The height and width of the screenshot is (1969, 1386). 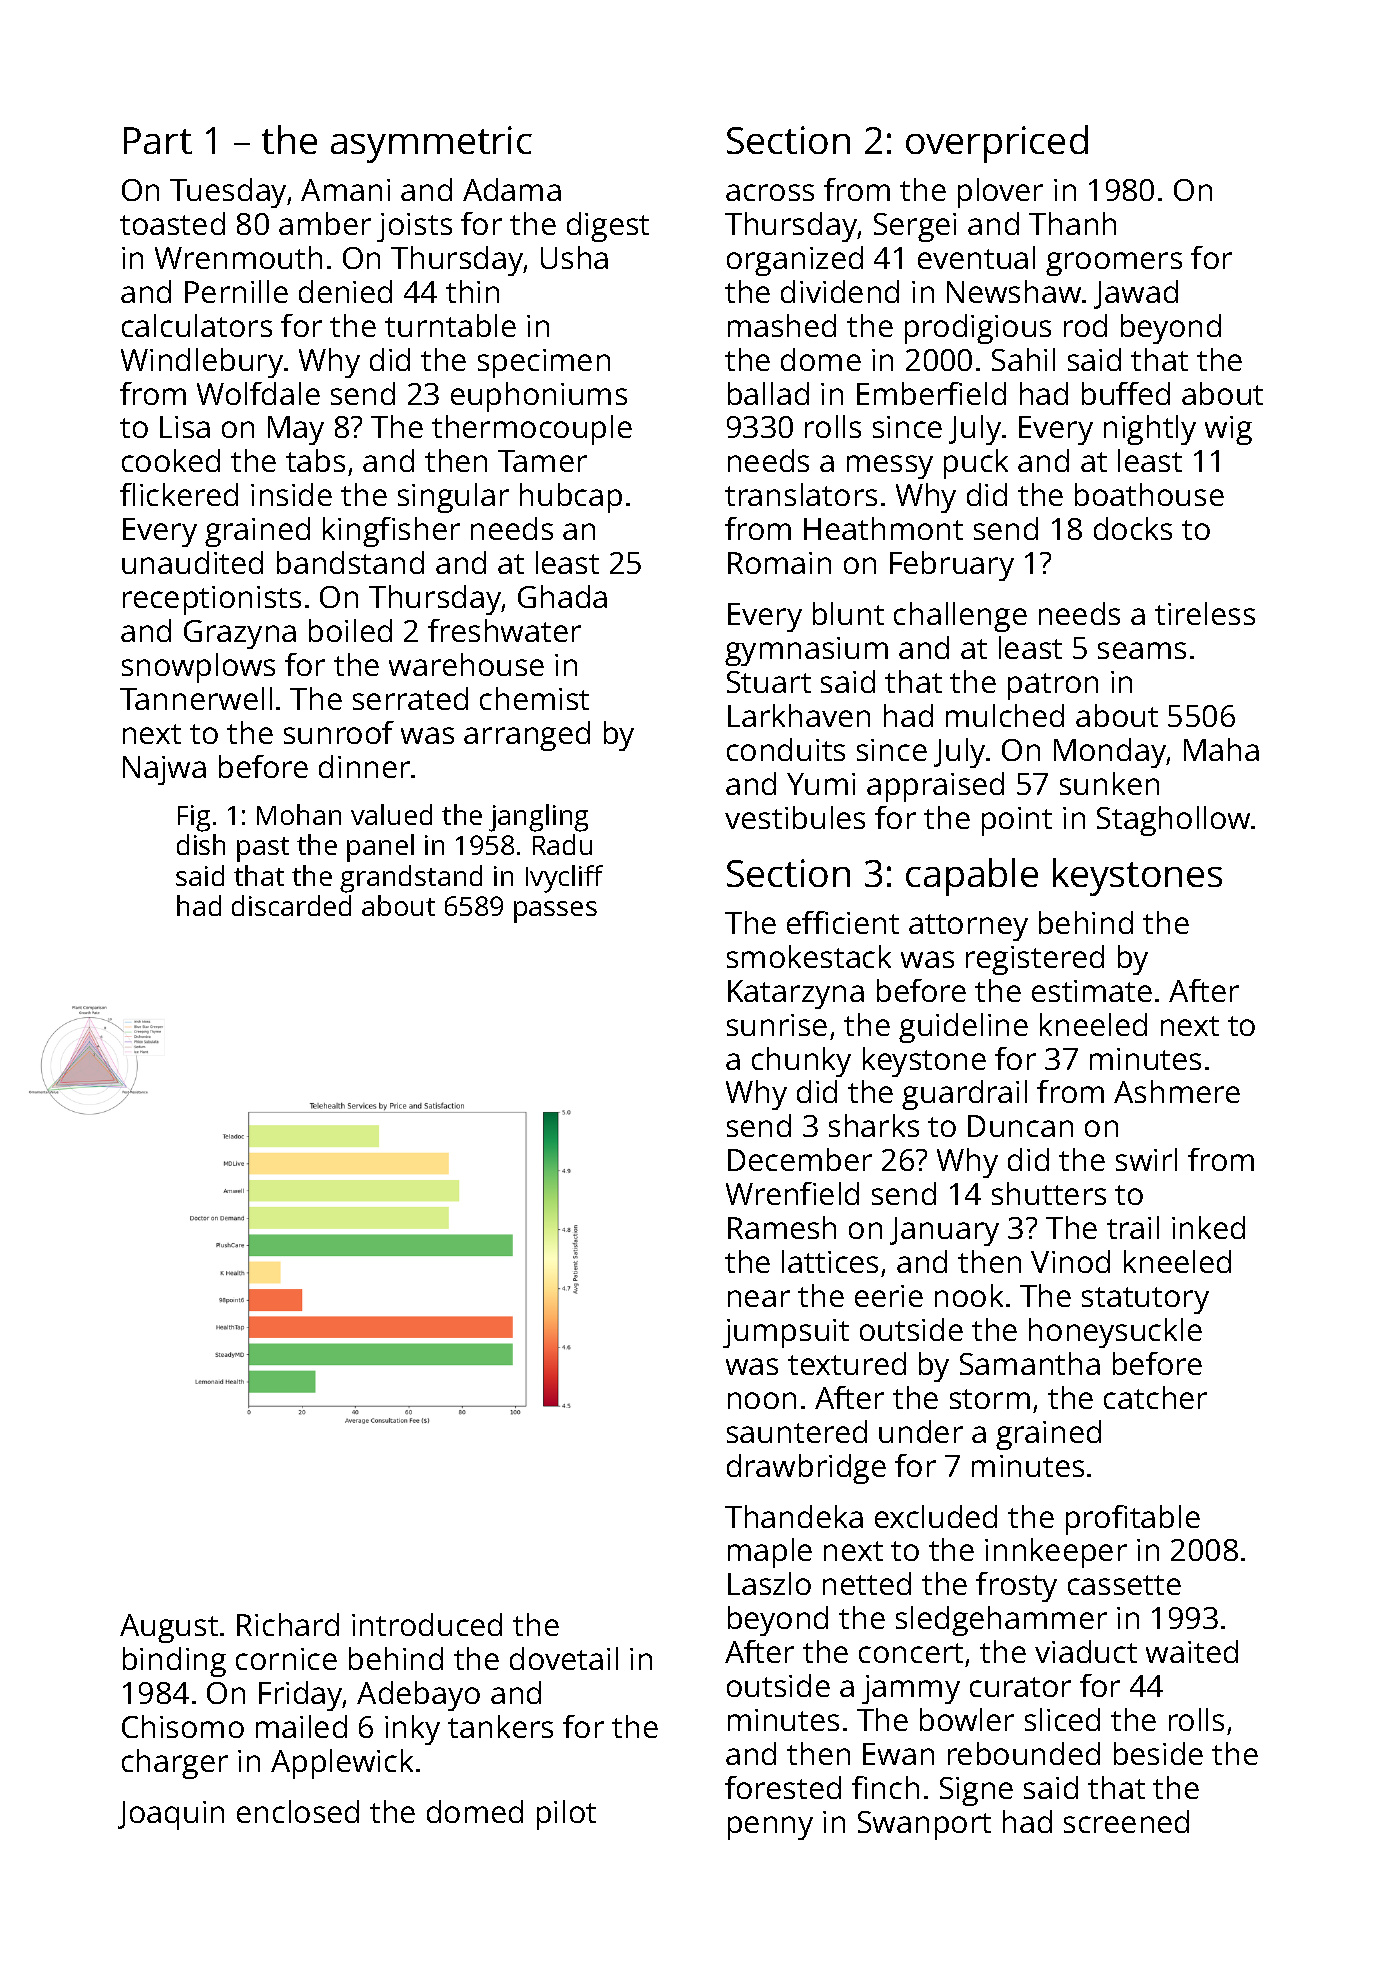 What do you see at coordinates (806, 651) in the screenshot?
I see `gymnasium` at bounding box center [806, 651].
